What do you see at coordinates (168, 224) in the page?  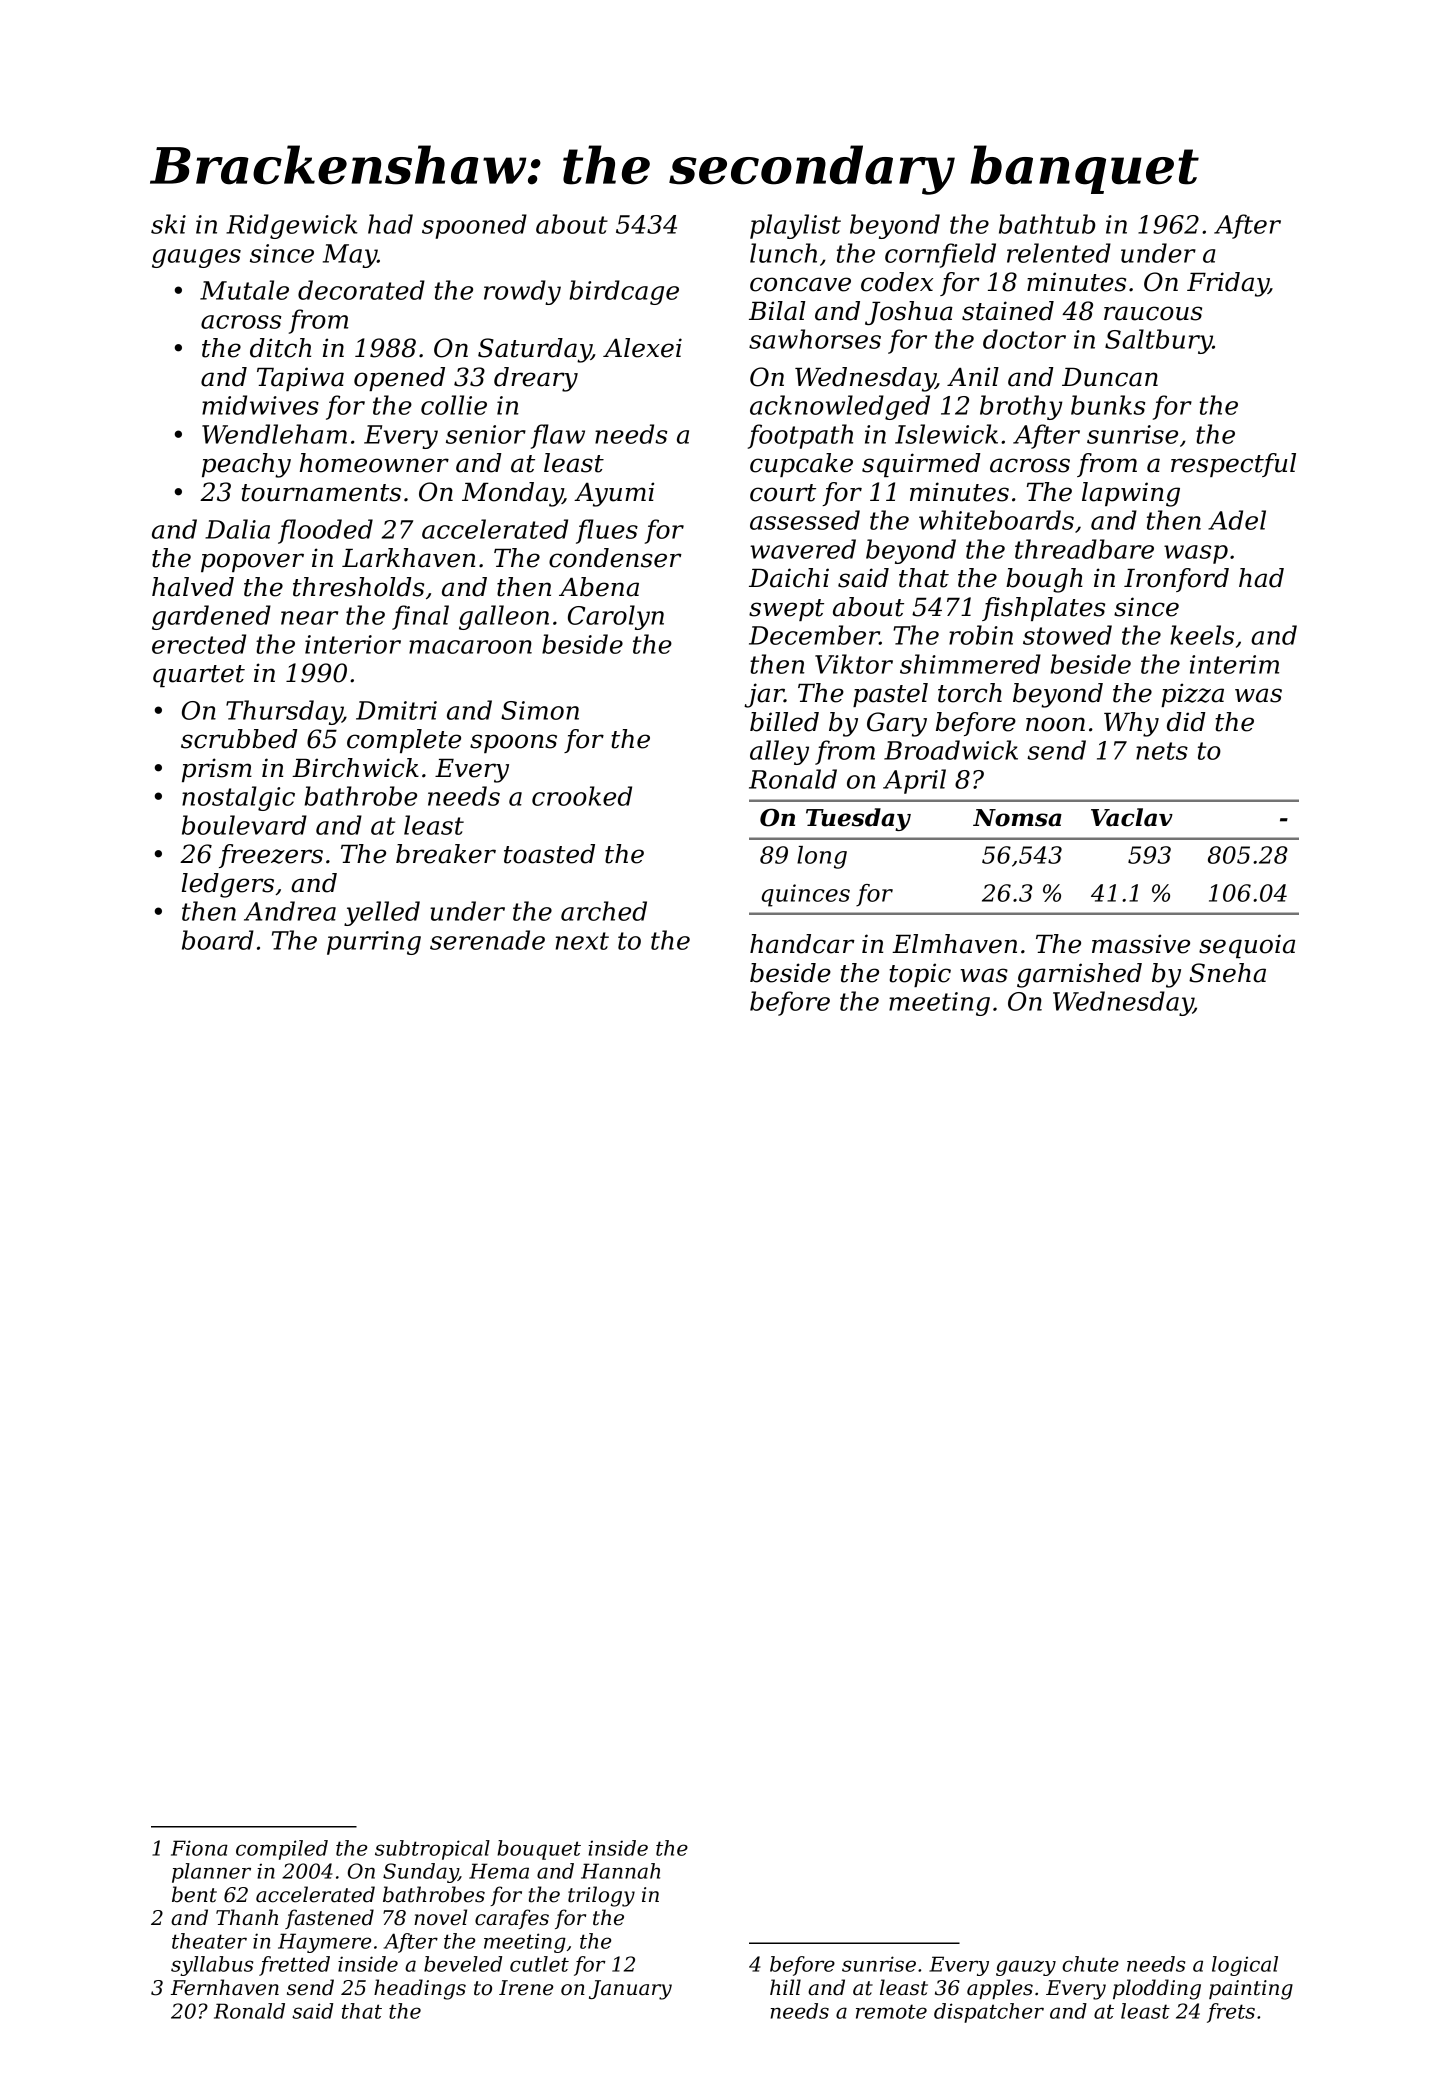 I see `ski` at bounding box center [168, 224].
